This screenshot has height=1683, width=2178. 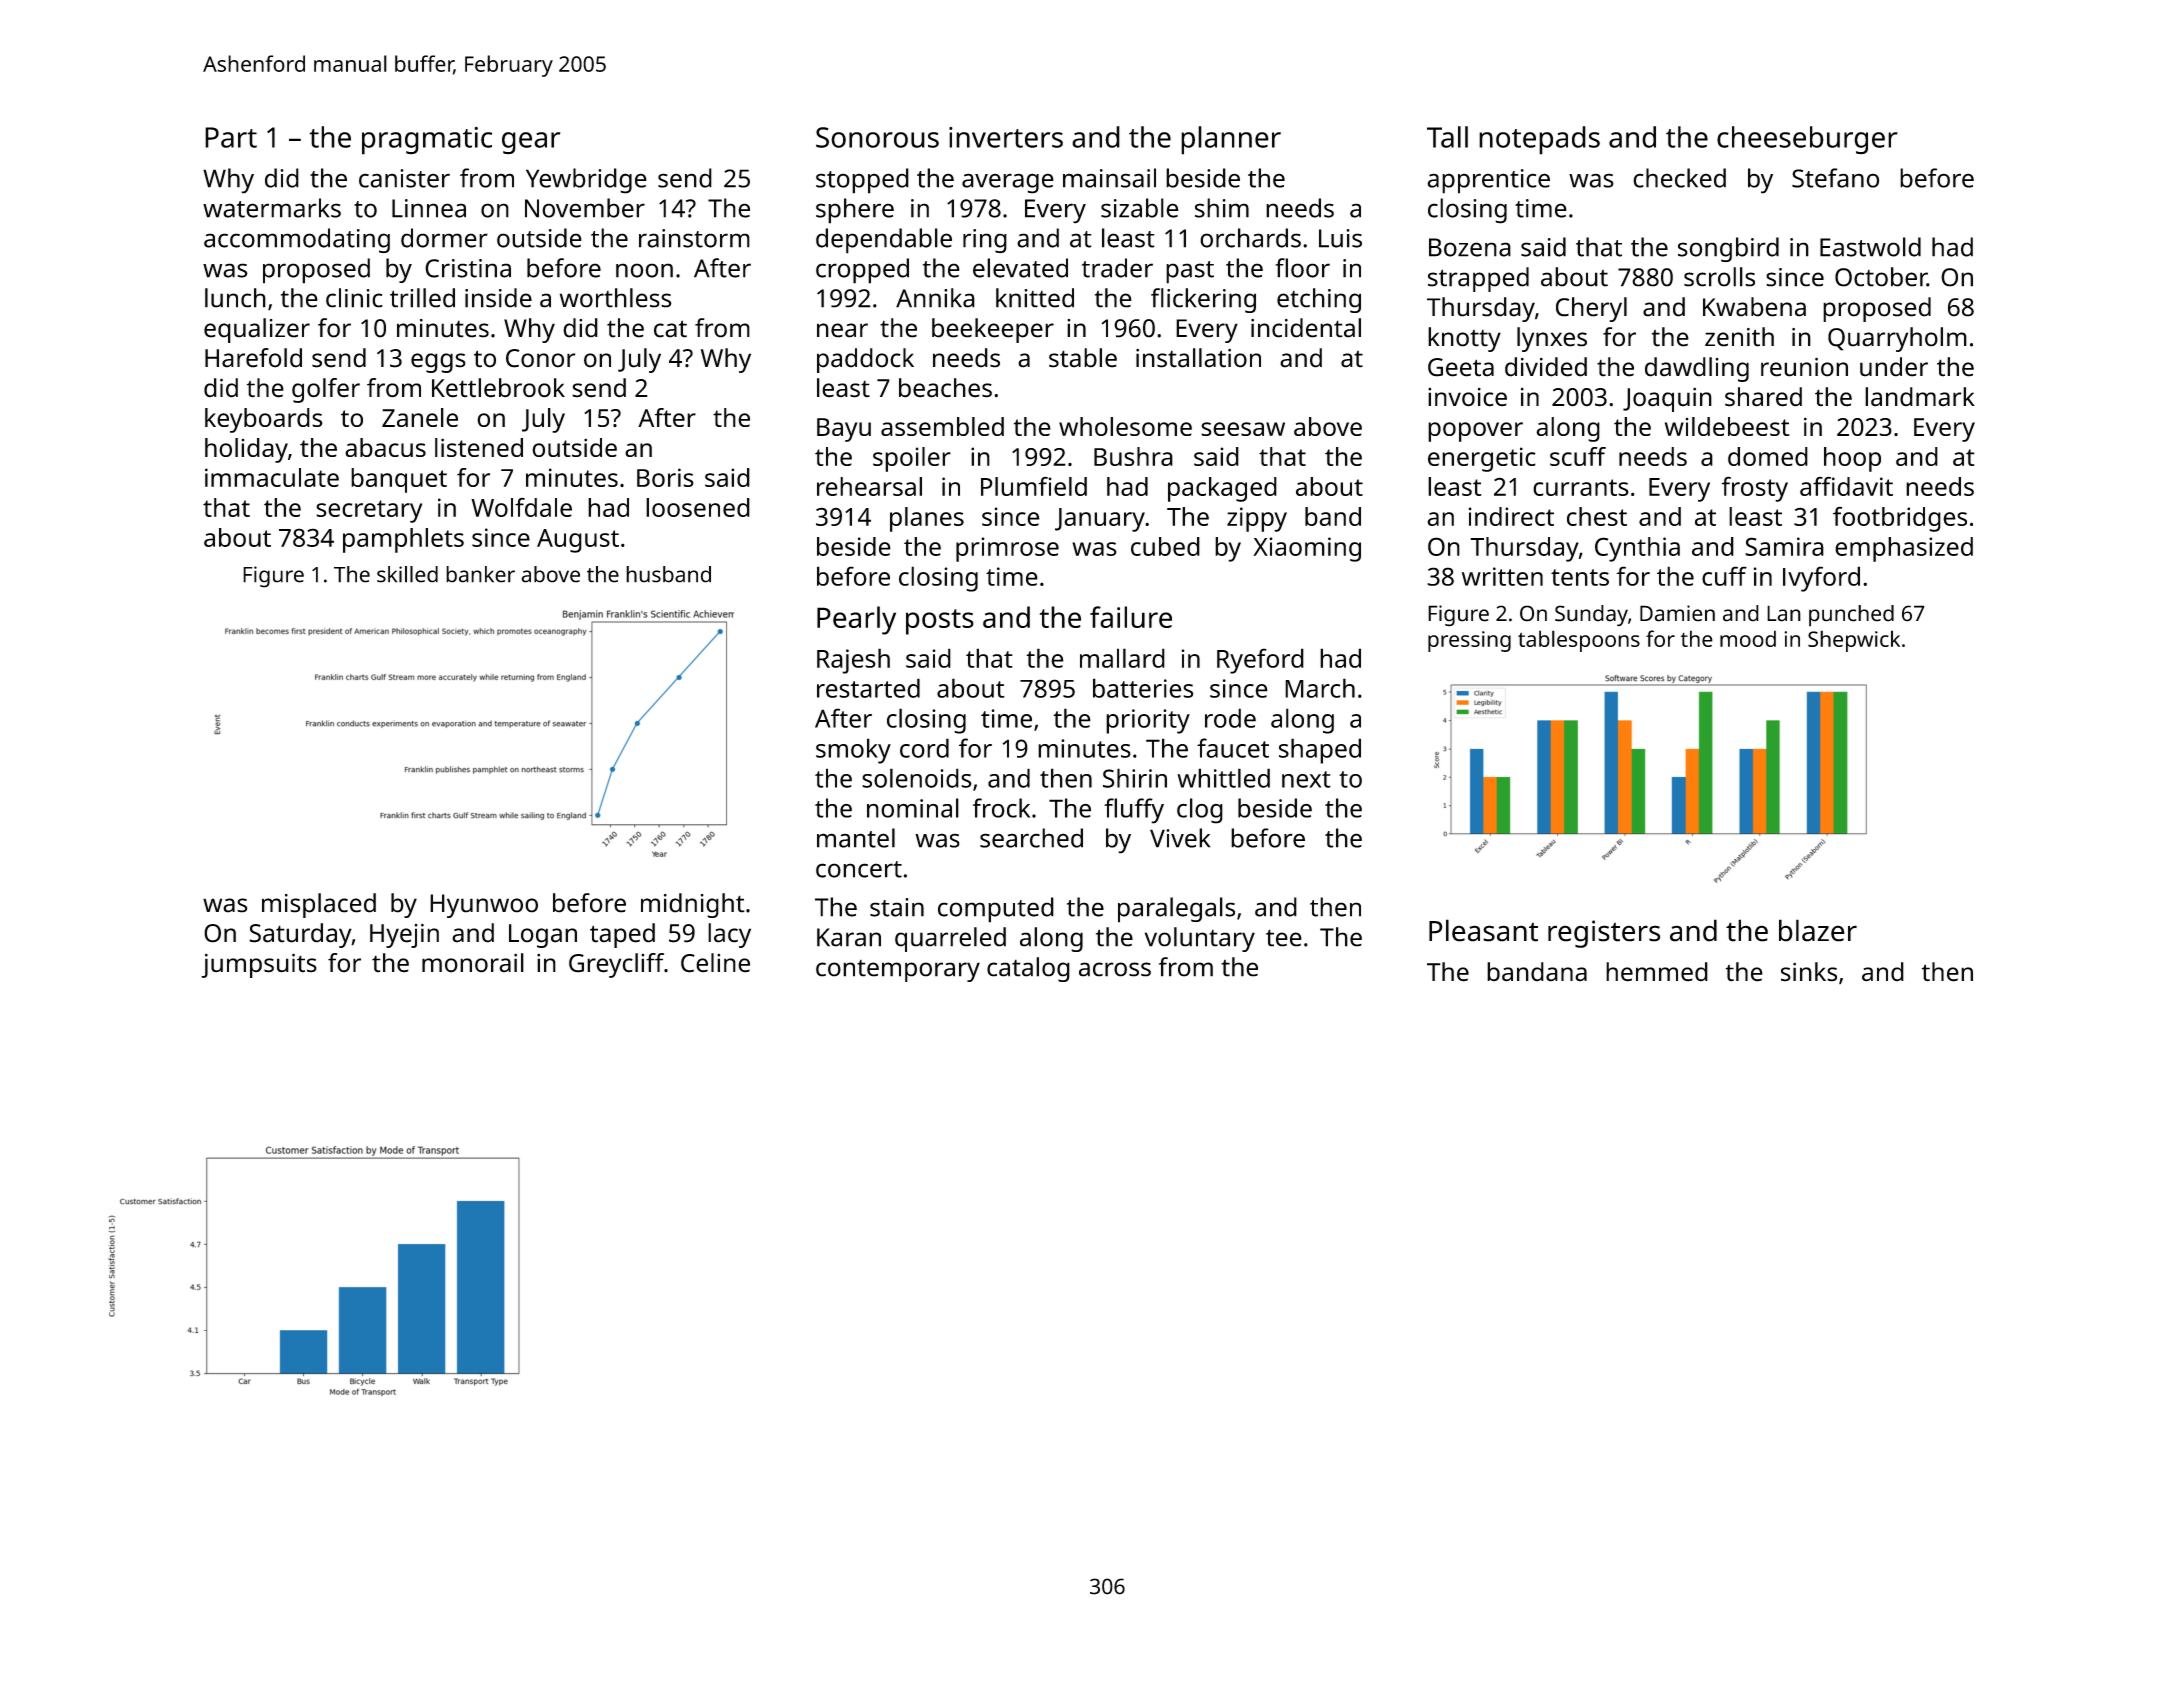 What do you see at coordinates (1809, 972) in the screenshot?
I see `sinks` at bounding box center [1809, 972].
